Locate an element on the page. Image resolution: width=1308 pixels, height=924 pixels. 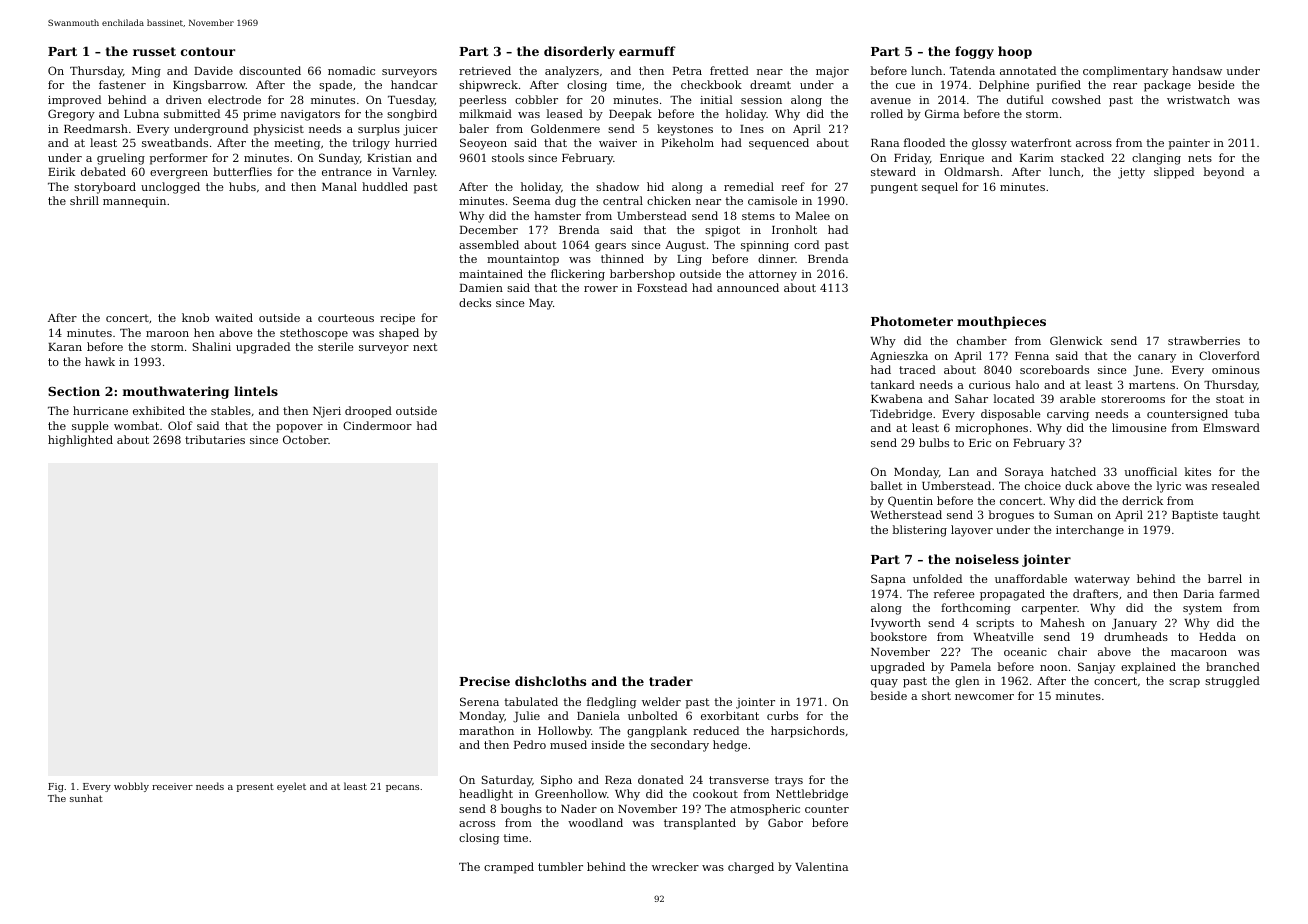
next is located at coordinates (425, 347).
